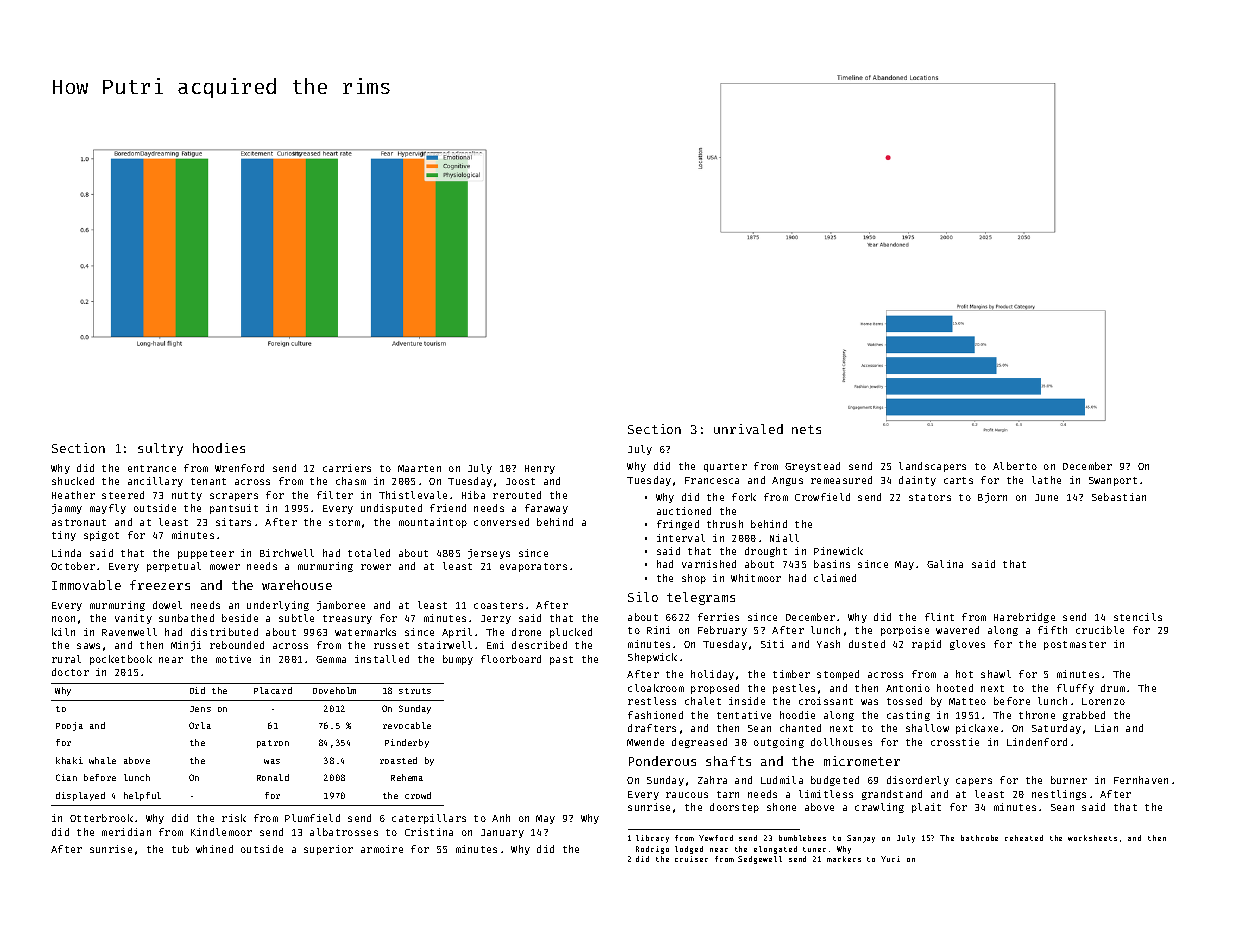 The image size is (1233, 952). I want to click on faraway, so click(546, 509).
